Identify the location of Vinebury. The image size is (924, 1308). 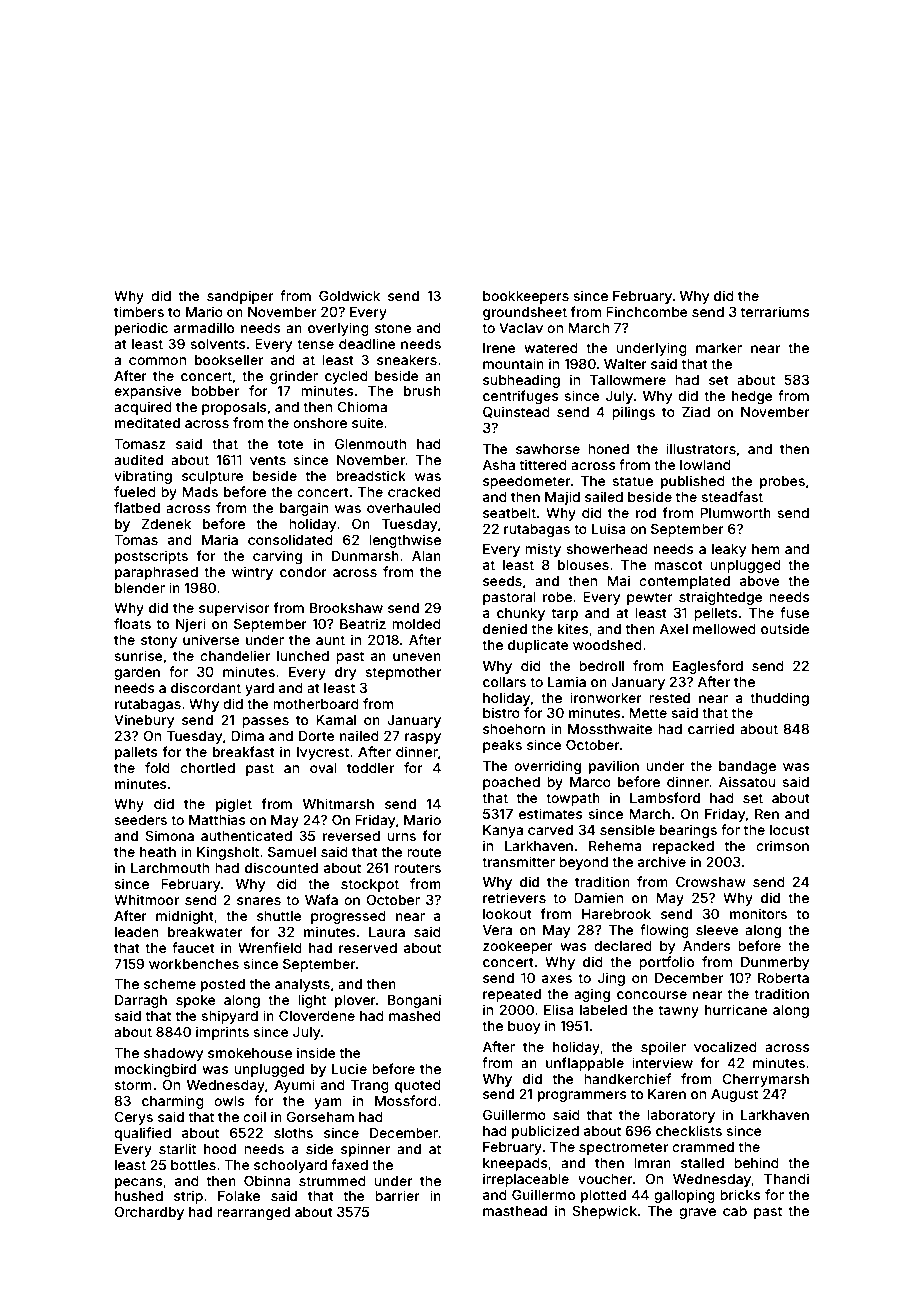
(144, 721).
